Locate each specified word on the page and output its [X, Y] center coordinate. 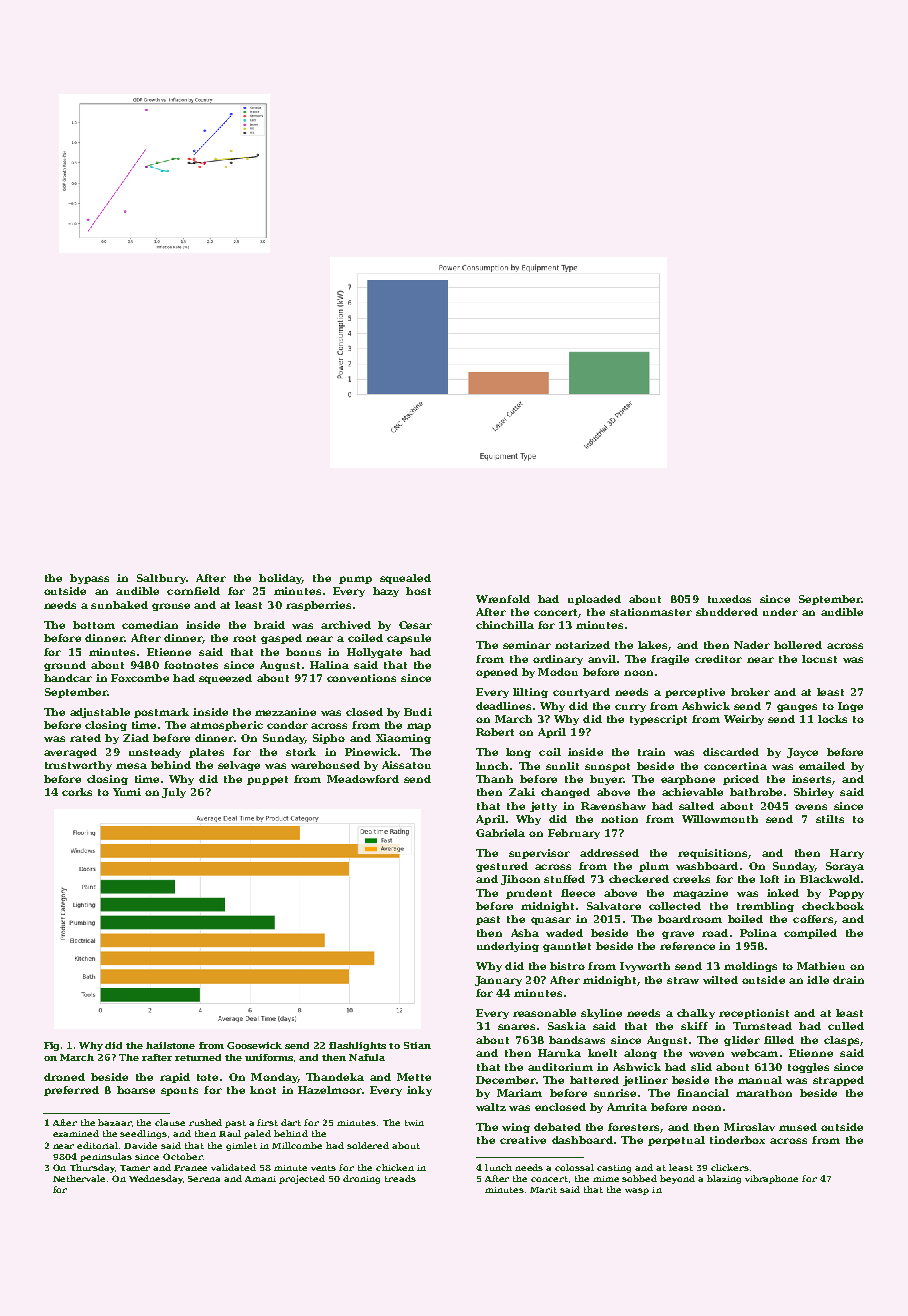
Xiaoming [403, 739]
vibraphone [771, 1179]
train [651, 752]
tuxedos [729, 599]
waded [564, 933]
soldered [368, 1145]
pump [355, 580]
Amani [260, 1179]
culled [846, 1026]
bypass [89, 579]
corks [77, 792]
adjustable [100, 713]
